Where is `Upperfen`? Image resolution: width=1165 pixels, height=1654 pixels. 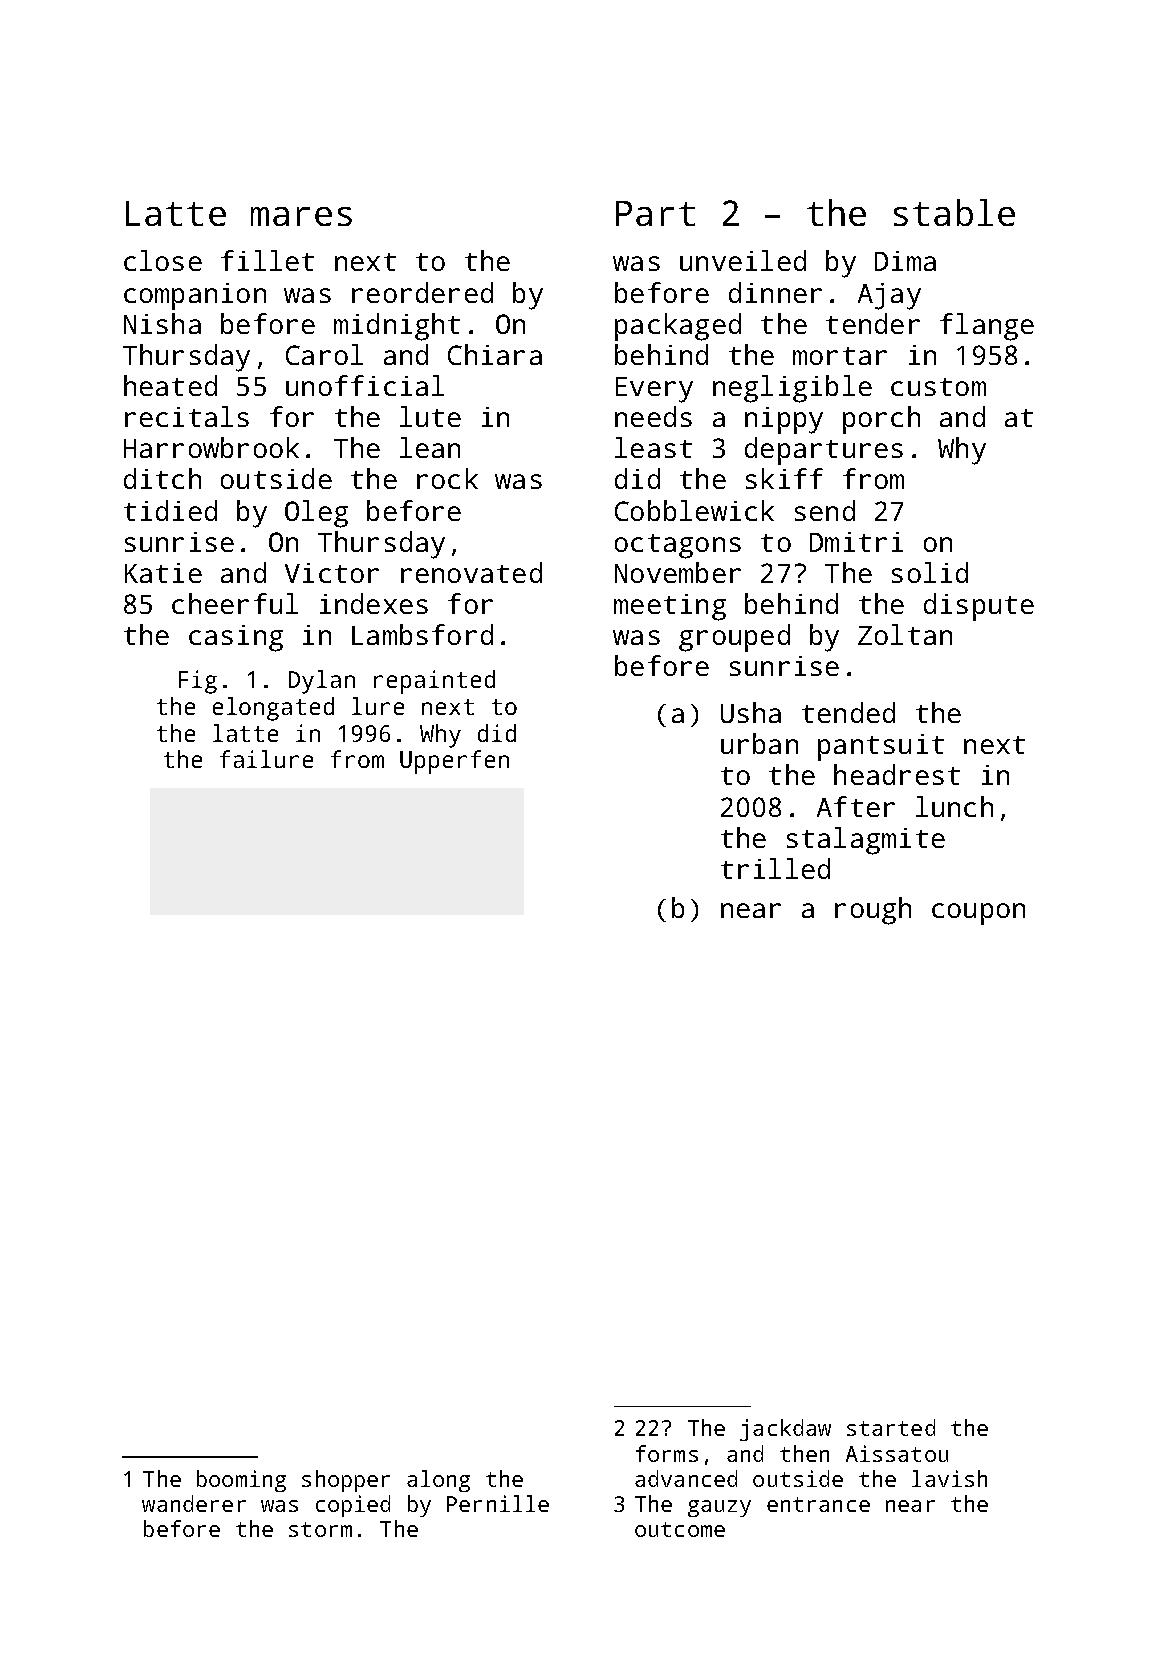
Upperfen is located at coordinates (454, 762).
